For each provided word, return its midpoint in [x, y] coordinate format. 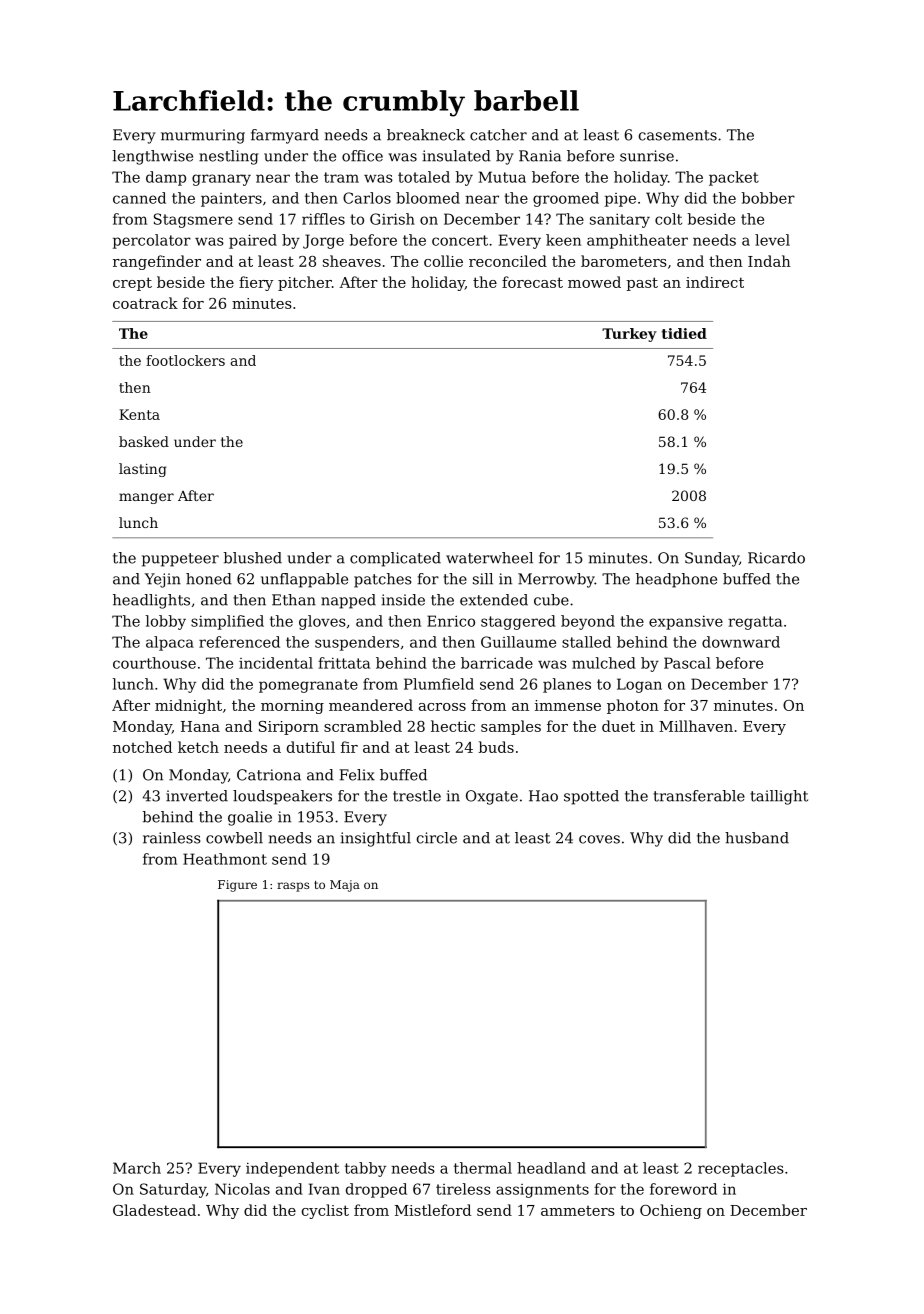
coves [599, 839]
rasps [293, 887]
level [772, 240]
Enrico [451, 621]
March [137, 1168]
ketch [198, 747]
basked [144, 441]
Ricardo [776, 558]
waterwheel [489, 558]
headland [551, 1168]
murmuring [203, 136]
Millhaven [696, 726]
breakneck [426, 135]
